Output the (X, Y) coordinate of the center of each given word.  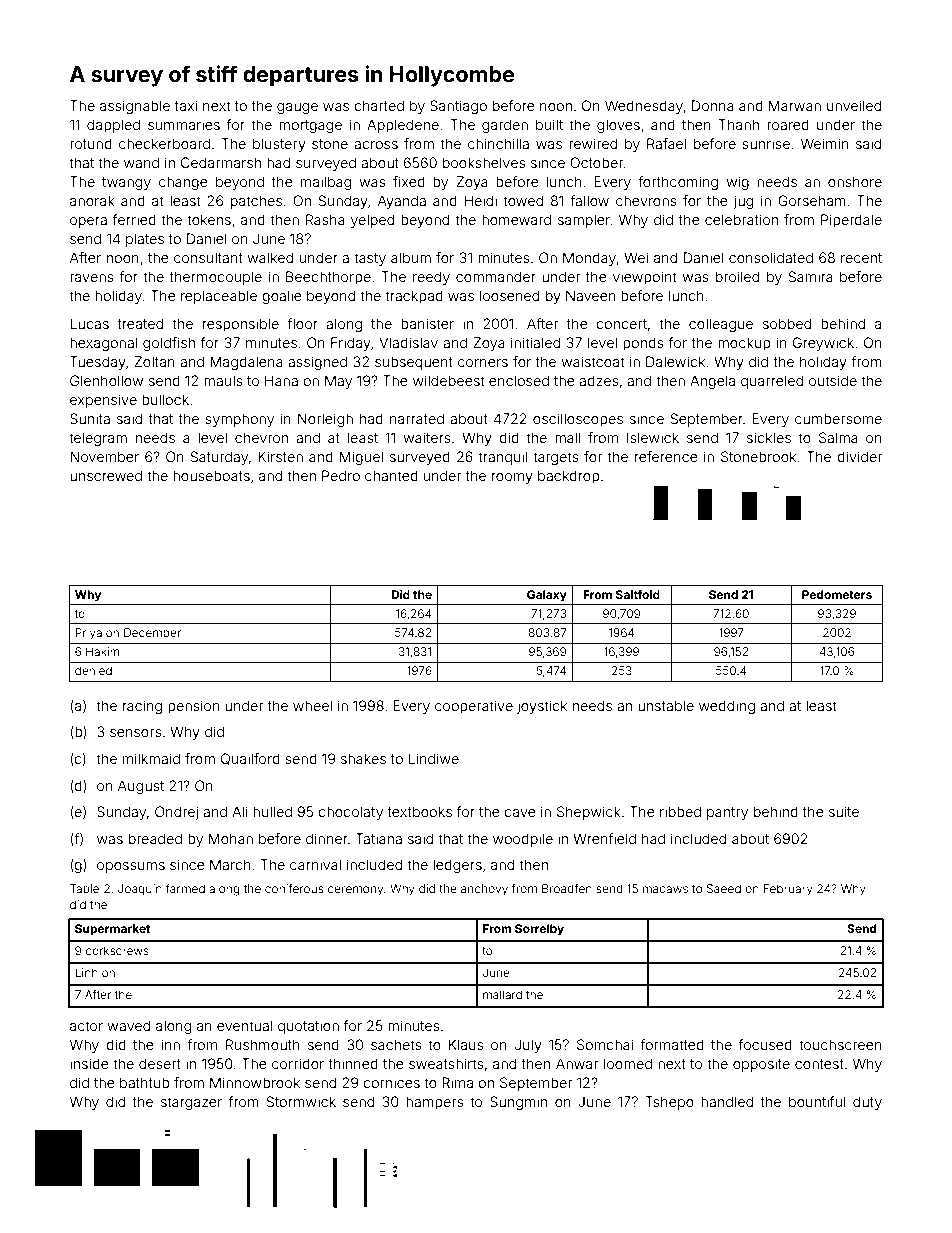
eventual (245, 1025)
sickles (769, 437)
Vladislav (408, 342)
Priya (88, 634)
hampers (435, 1103)
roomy (512, 478)
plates (145, 240)
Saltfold (638, 594)
